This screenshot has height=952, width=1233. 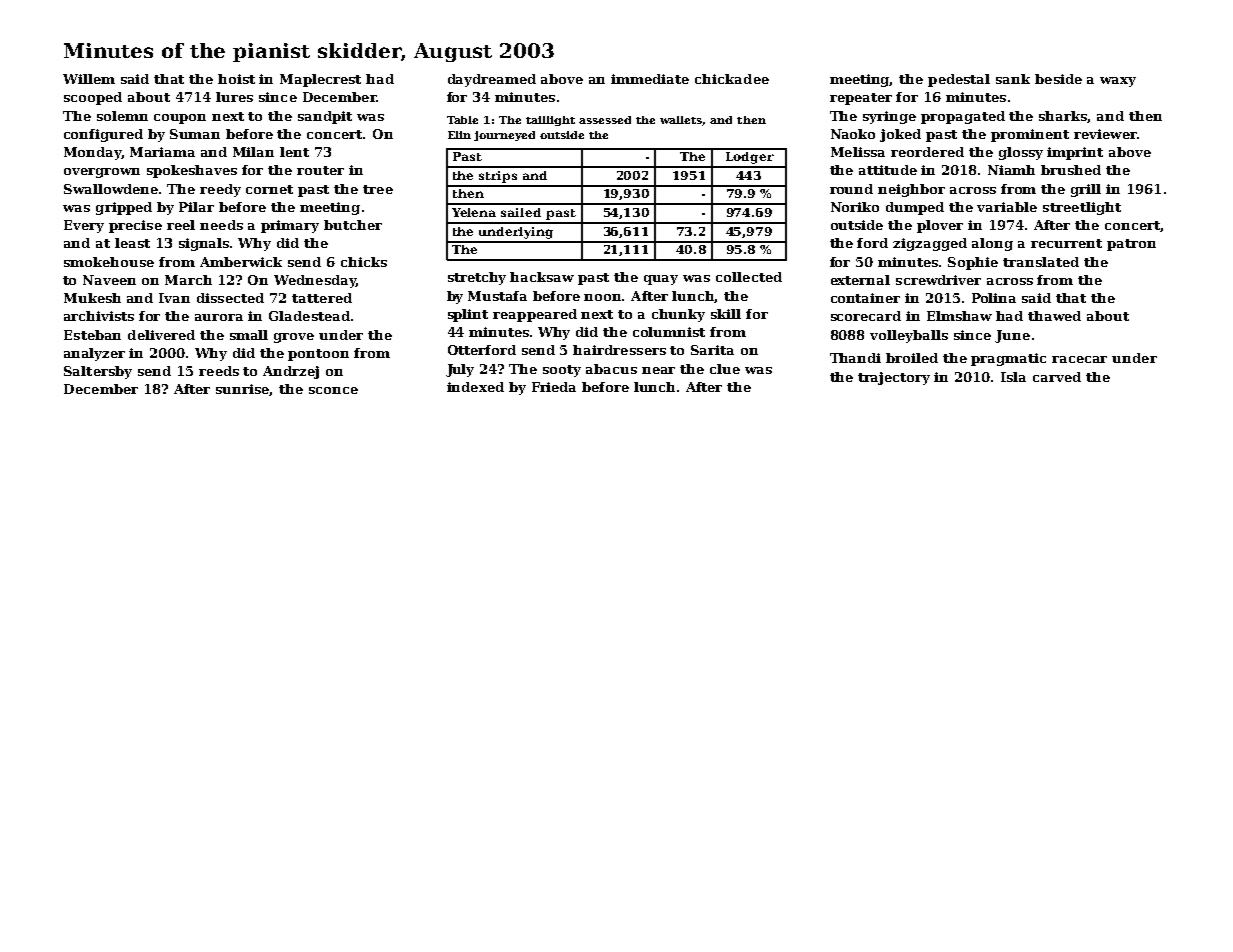 I want to click on carved, so click(x=1057, y=377).
